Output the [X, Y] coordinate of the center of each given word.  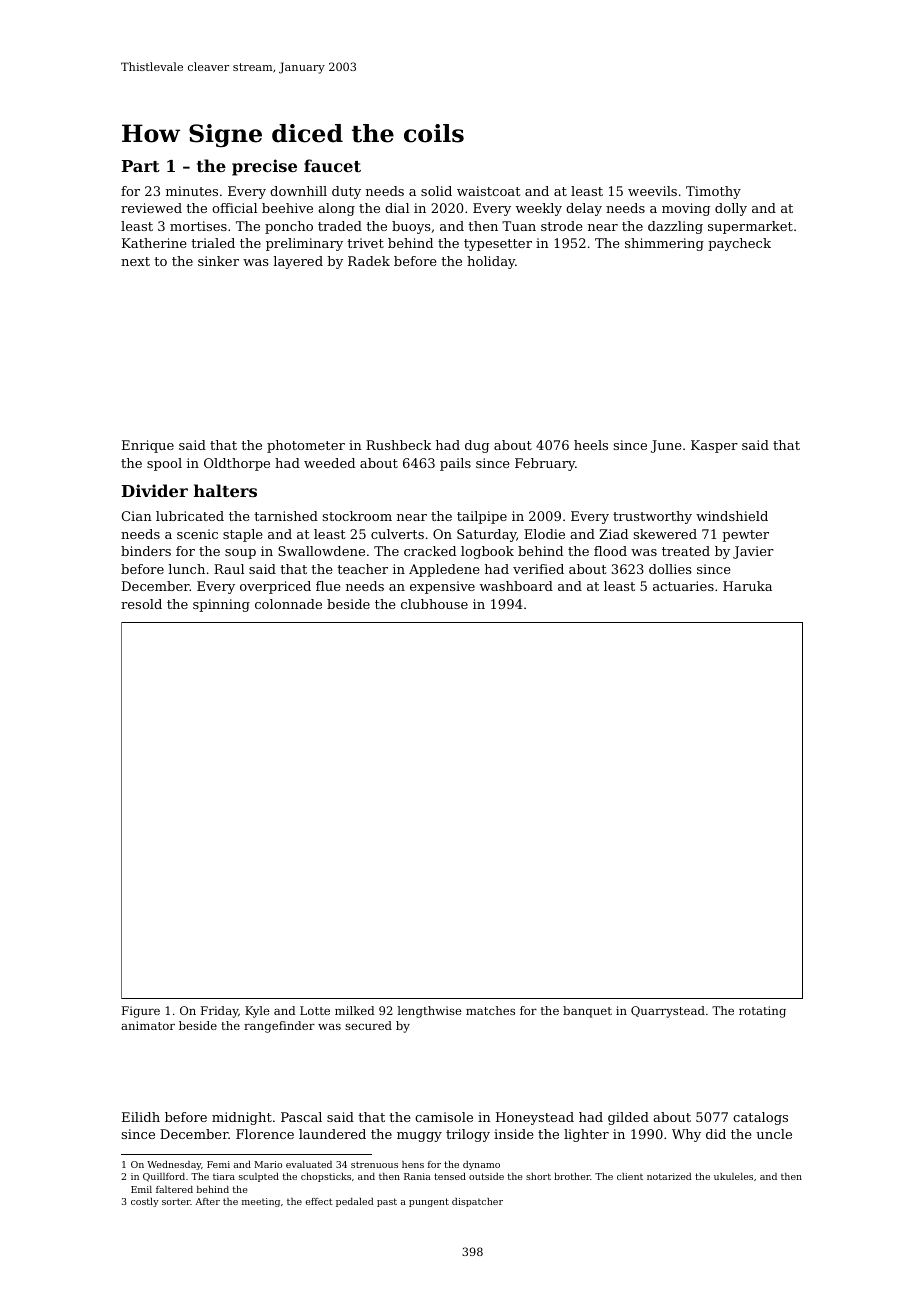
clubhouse [434, 604]
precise [264, 167]
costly [145, 1202]
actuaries [683, 586]
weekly [539, 209]
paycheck [739, 244]
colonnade [288, 604]
